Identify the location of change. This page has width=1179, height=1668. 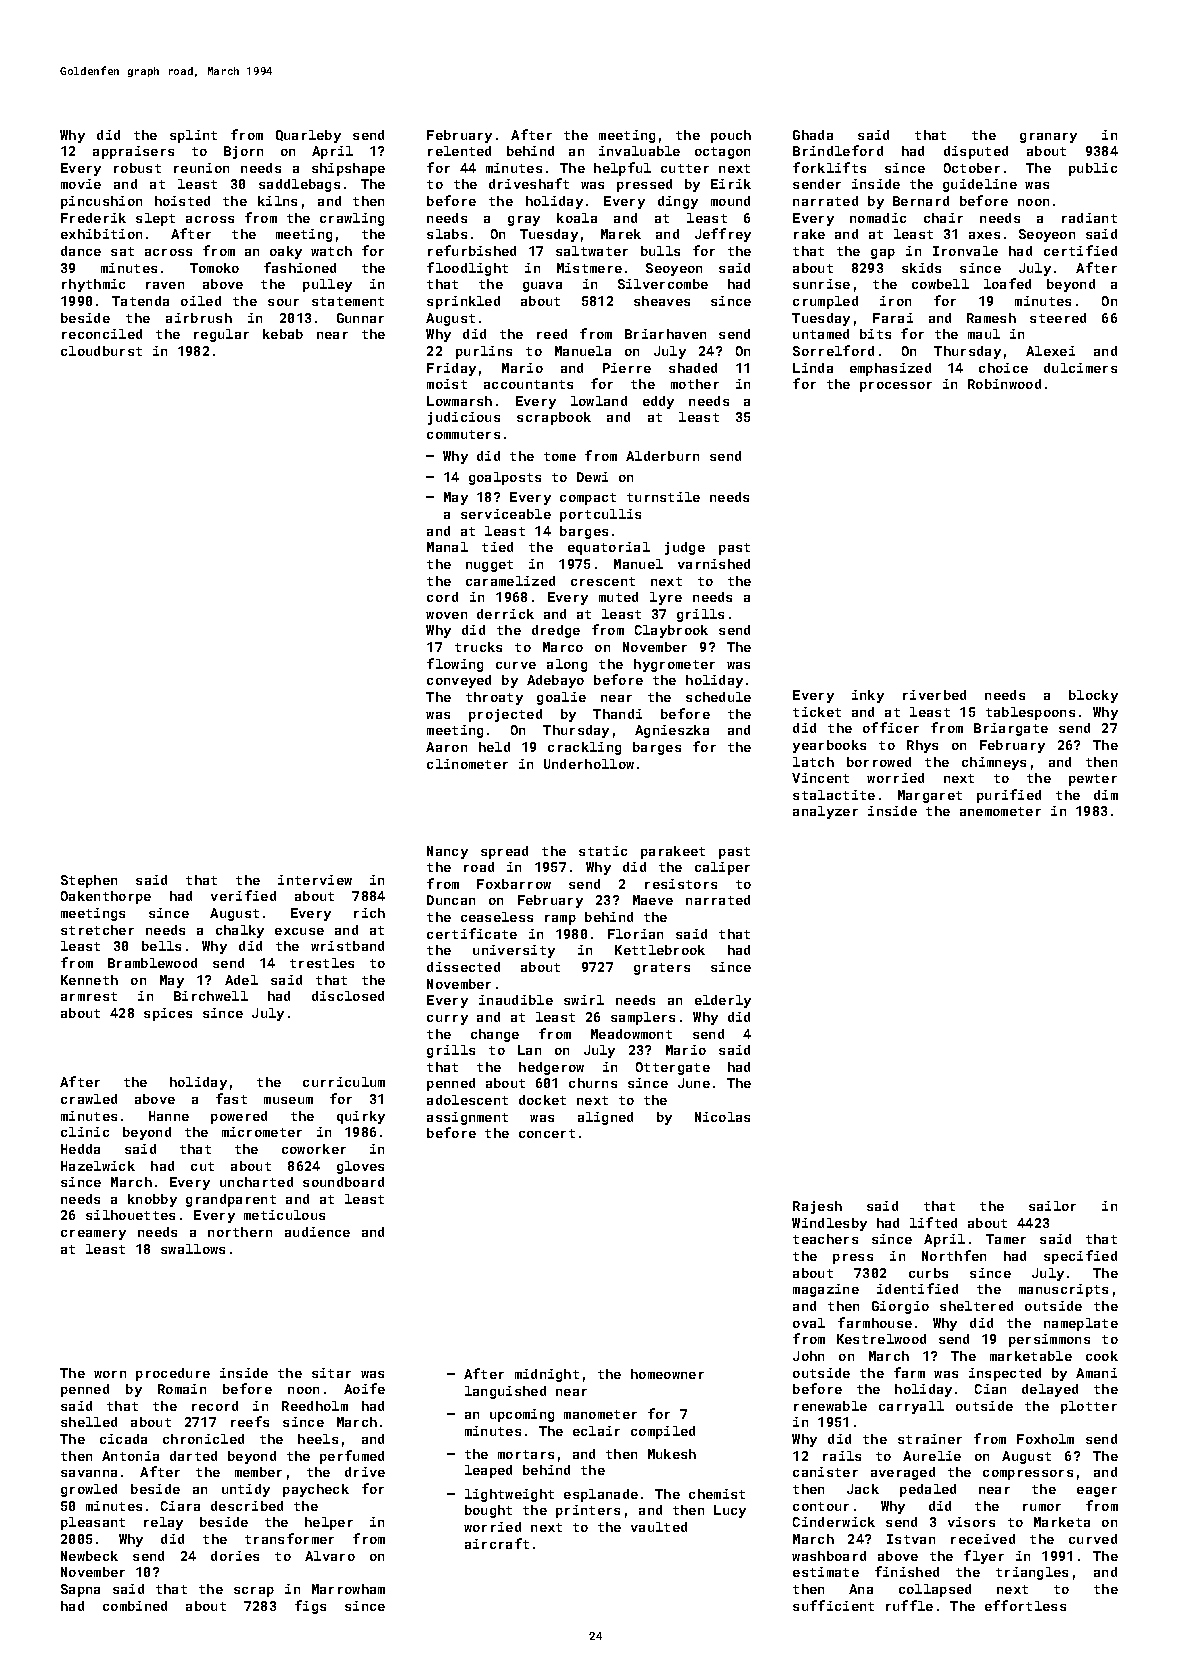
(495, 1035).
